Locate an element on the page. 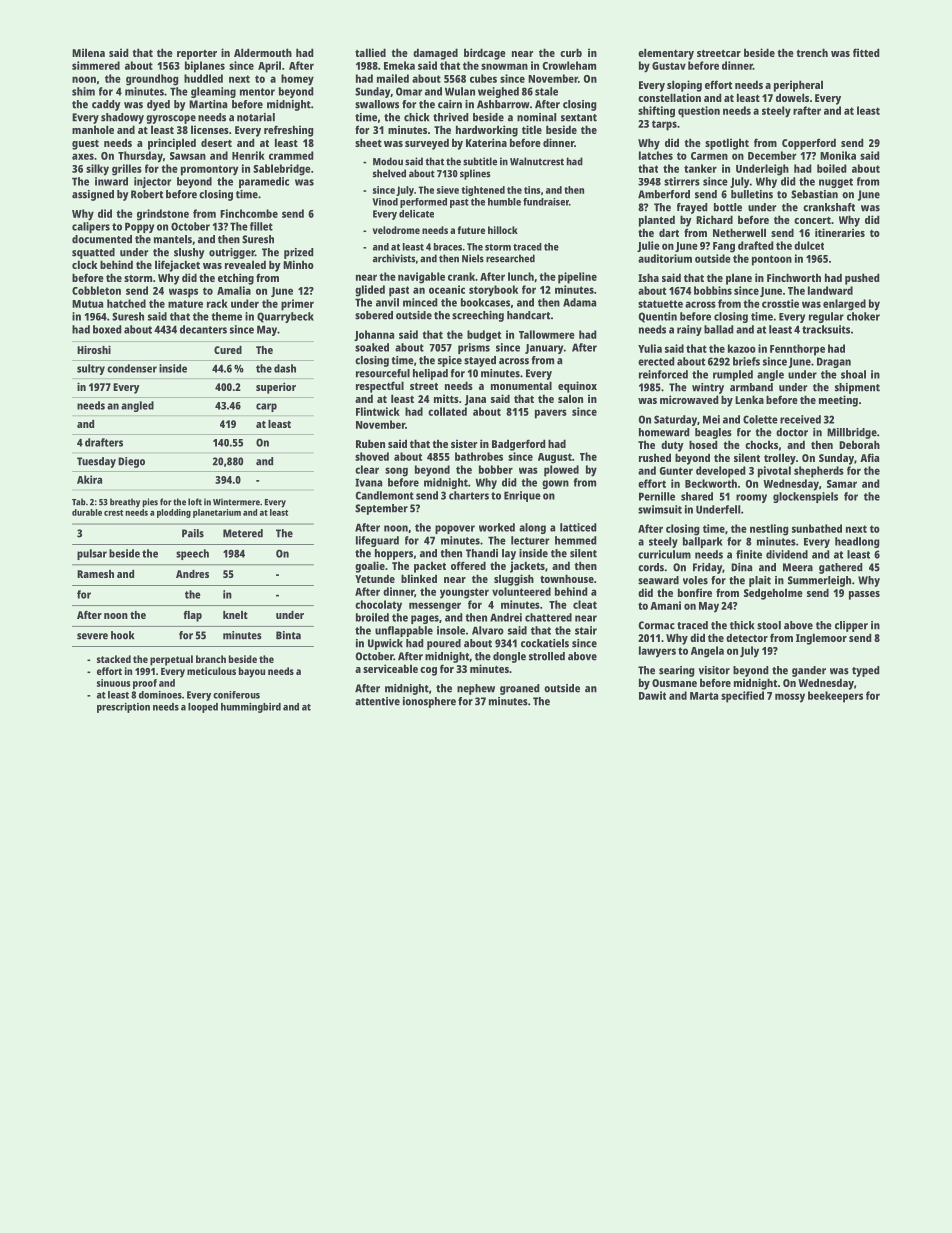 Image resolution: width=952 pixels, height=1233 pixels. prisms is located at coordinates (474, 348).
